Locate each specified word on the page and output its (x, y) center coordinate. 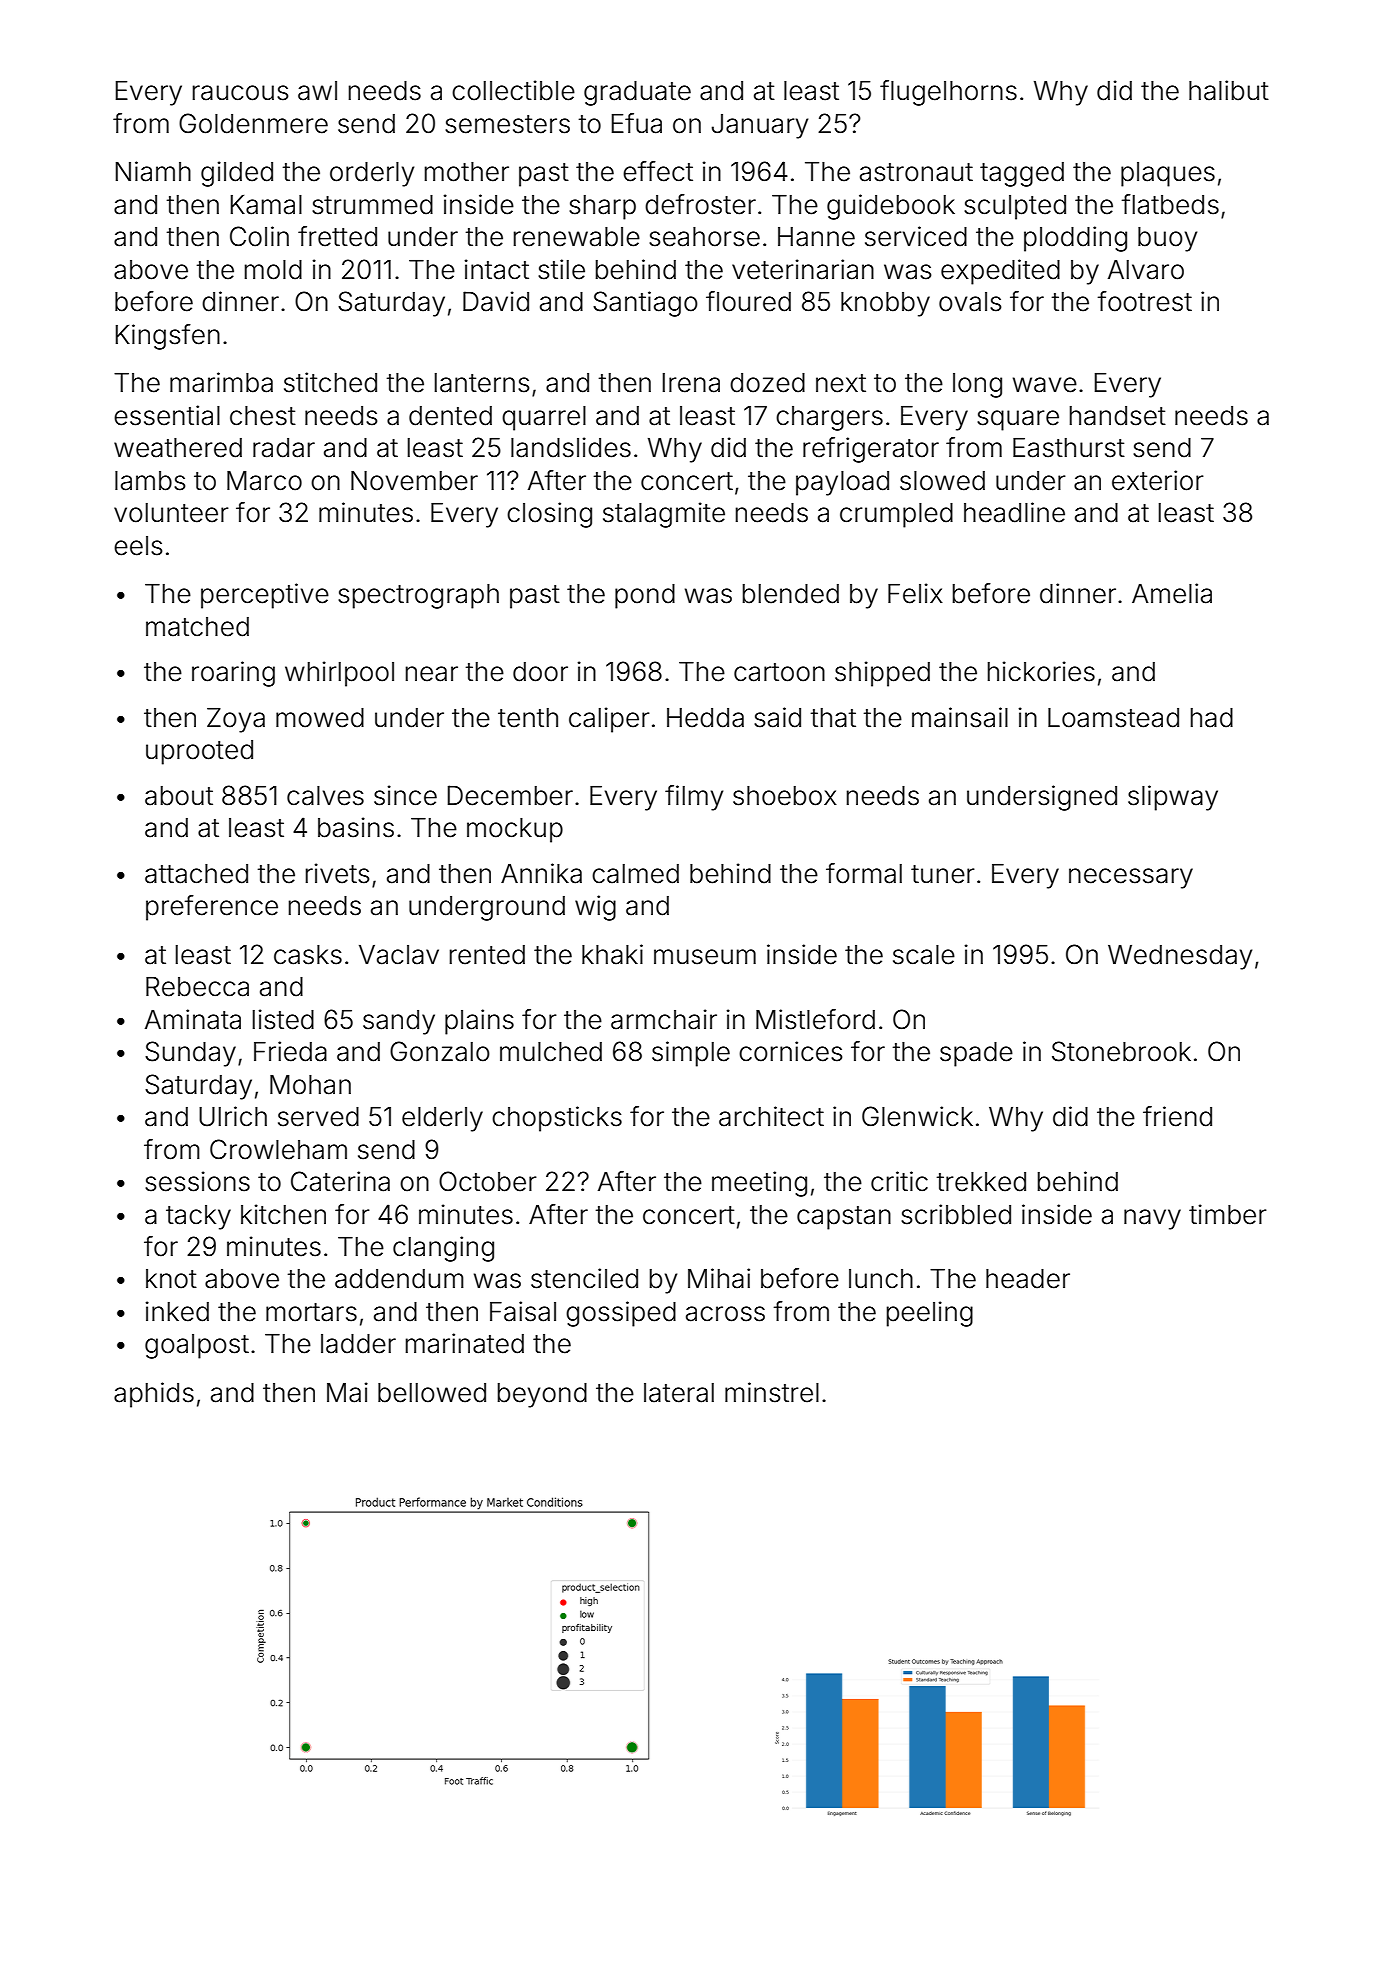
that (833, 718)
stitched (330, 382)
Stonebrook (1121, 1051)
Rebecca (197, 987)
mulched (551, 1052)
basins (356, 827)
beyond (542, 1395)
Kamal (266, 205)
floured (748, 301)
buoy (1167, 239)
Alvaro (1146, 270)
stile (561, 269)
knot (171, 1279)
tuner (943, 874)
